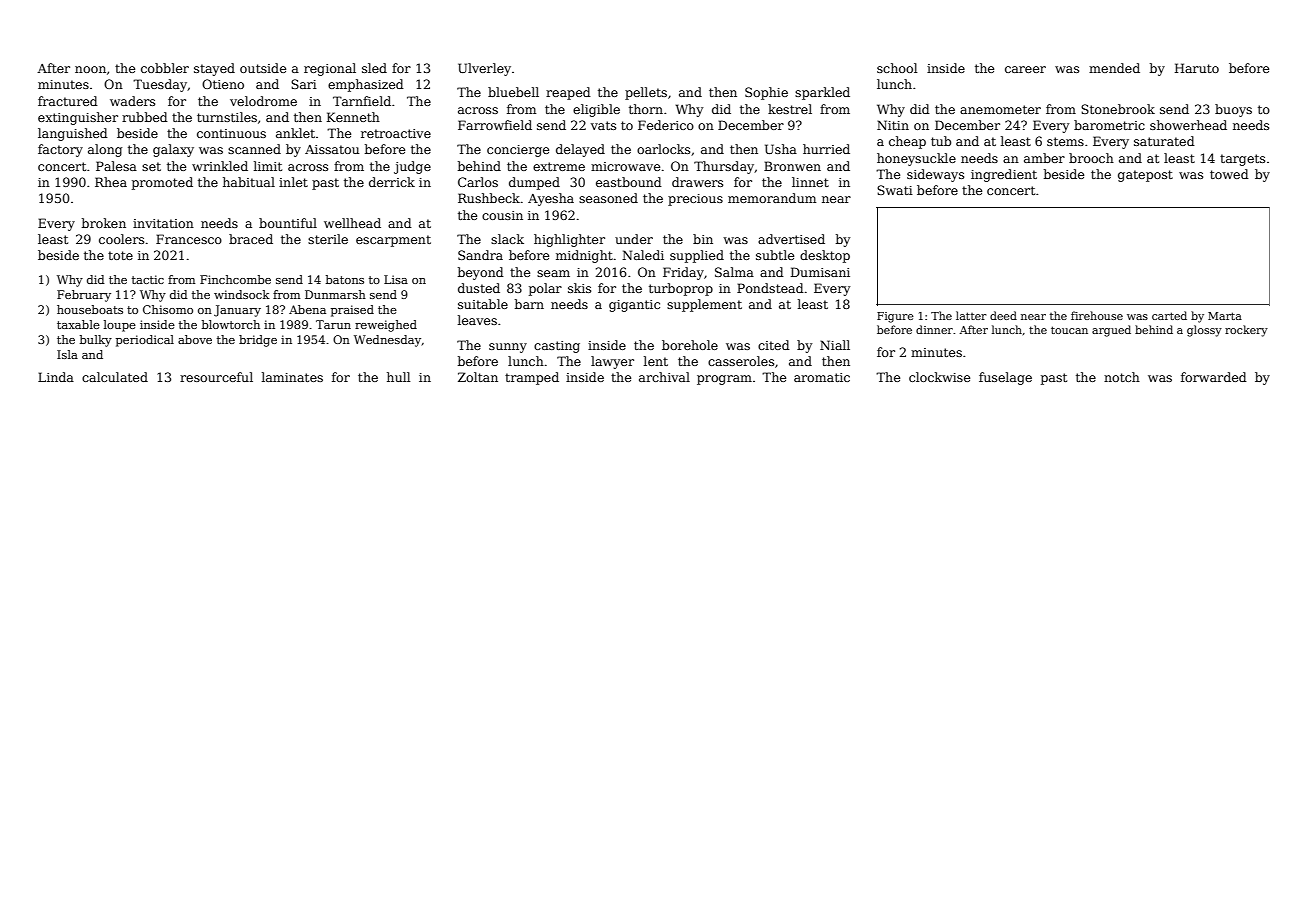 This screenshot has width=1308, height=924. I want to click on Figure, so click(895, 317).
